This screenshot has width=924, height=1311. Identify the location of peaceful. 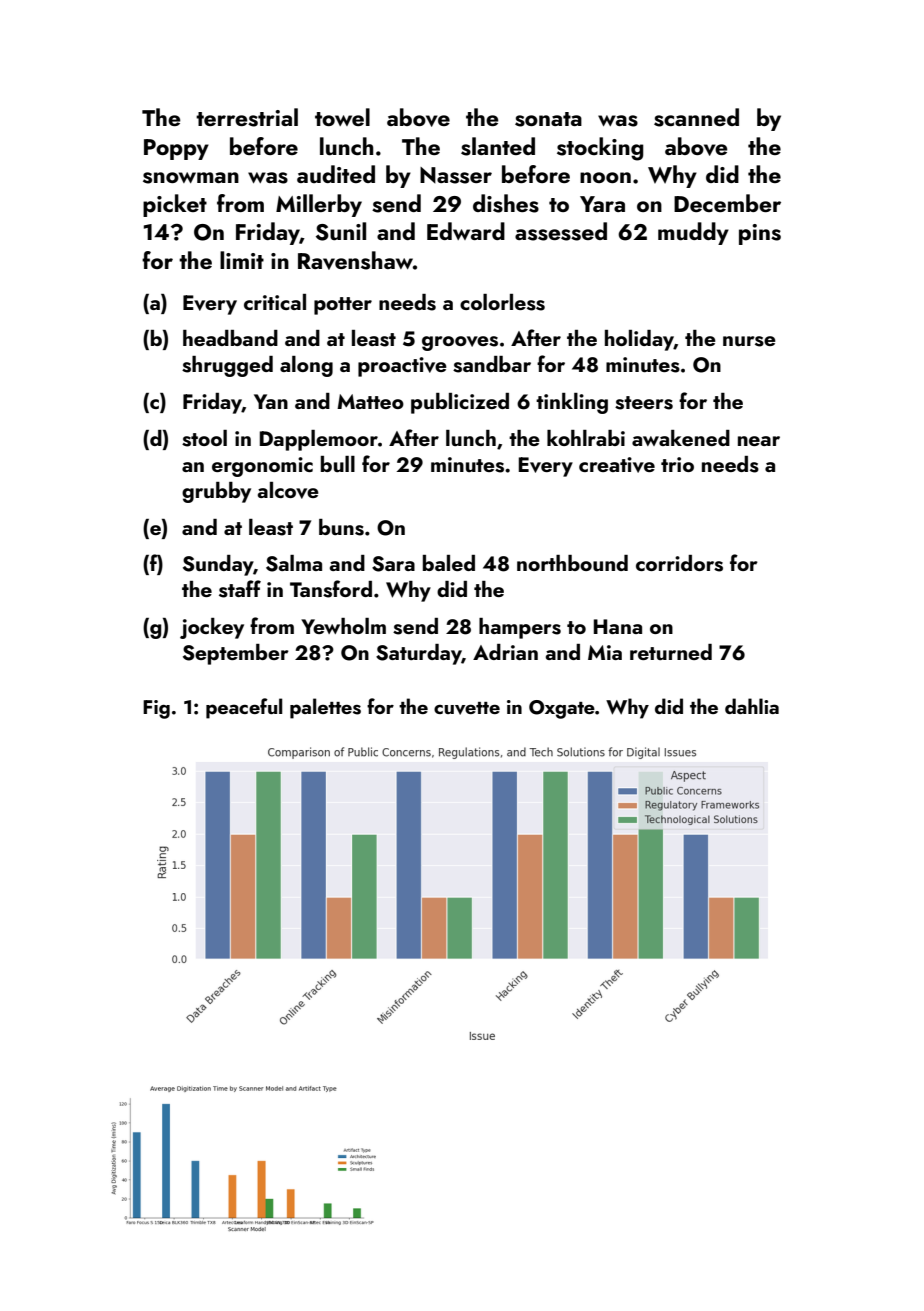
(244, 708).
